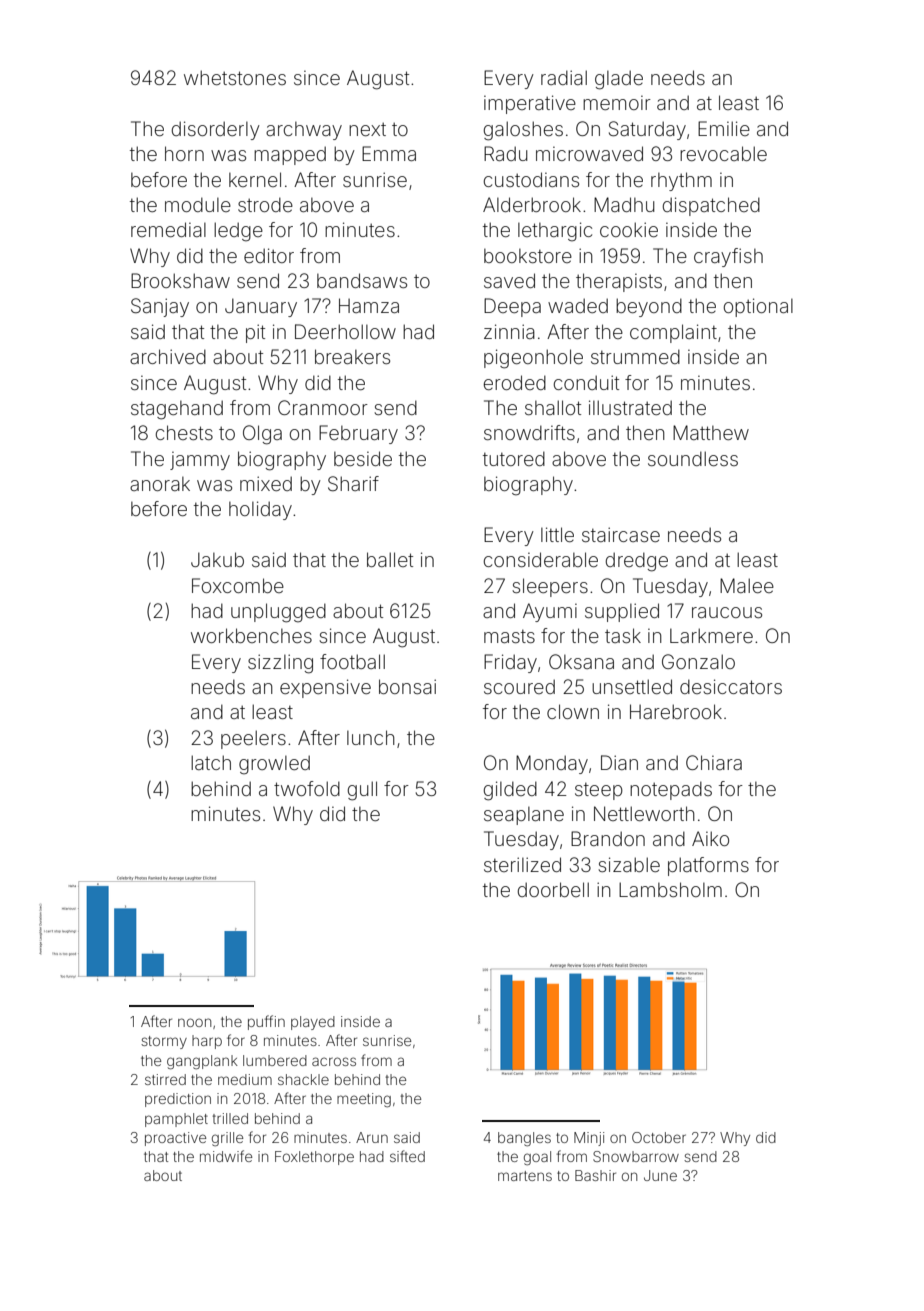 This page has height=1311, width=924. Describe the element at coordinates (211, 762) in the page. I see `latch` at that location.
